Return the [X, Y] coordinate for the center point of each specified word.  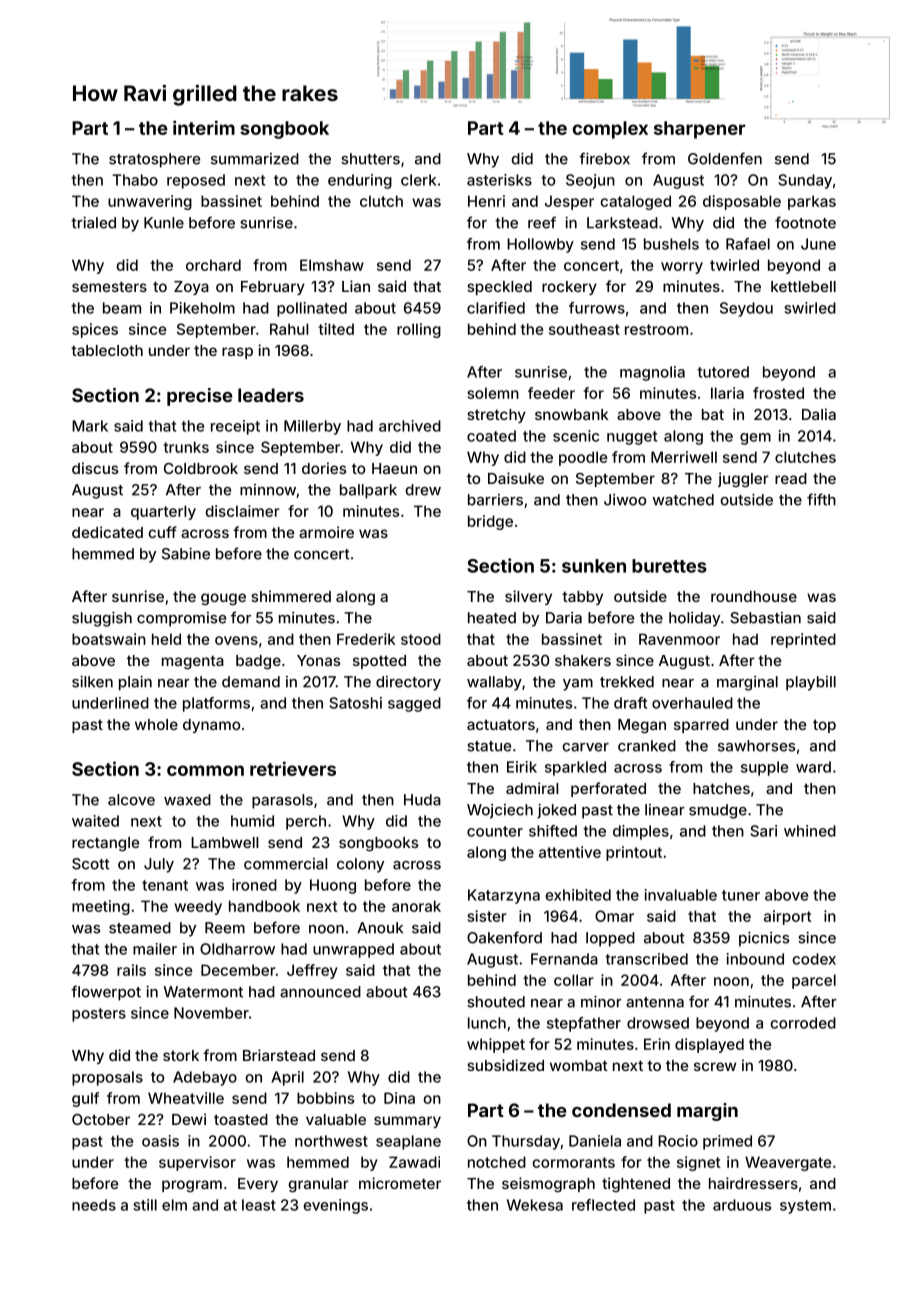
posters [99, 1015]
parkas [812, 202]
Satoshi [356, 703]
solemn [493, 393]
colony [360, 865]
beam [122, 308]
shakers [583, 660]
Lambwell [224, 842]
